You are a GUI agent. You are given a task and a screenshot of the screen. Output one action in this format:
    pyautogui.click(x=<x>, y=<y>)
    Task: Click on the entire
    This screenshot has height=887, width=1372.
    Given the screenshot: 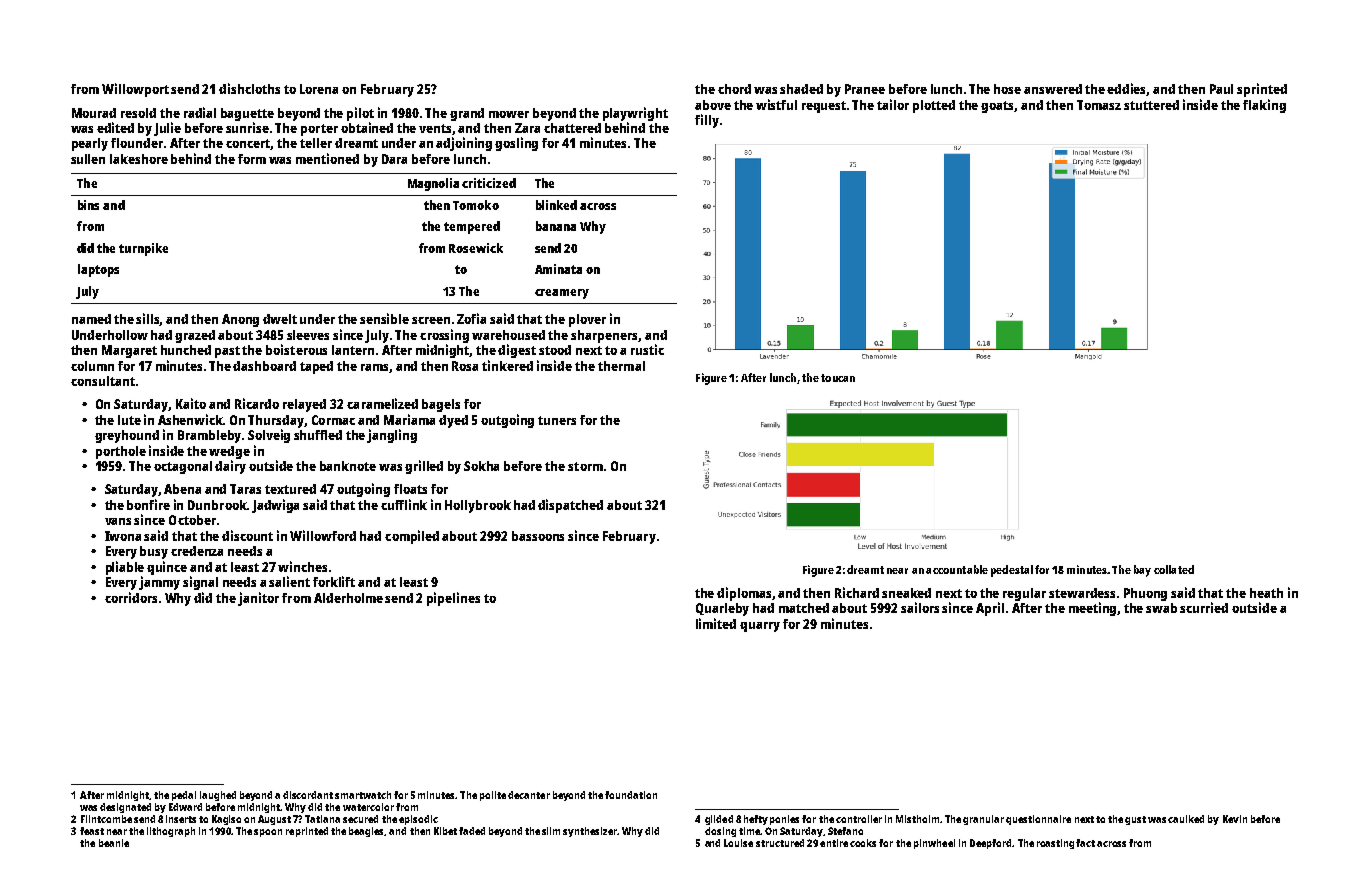 What is the action you would take?
    pyautogui.click(x=834, y=843)
